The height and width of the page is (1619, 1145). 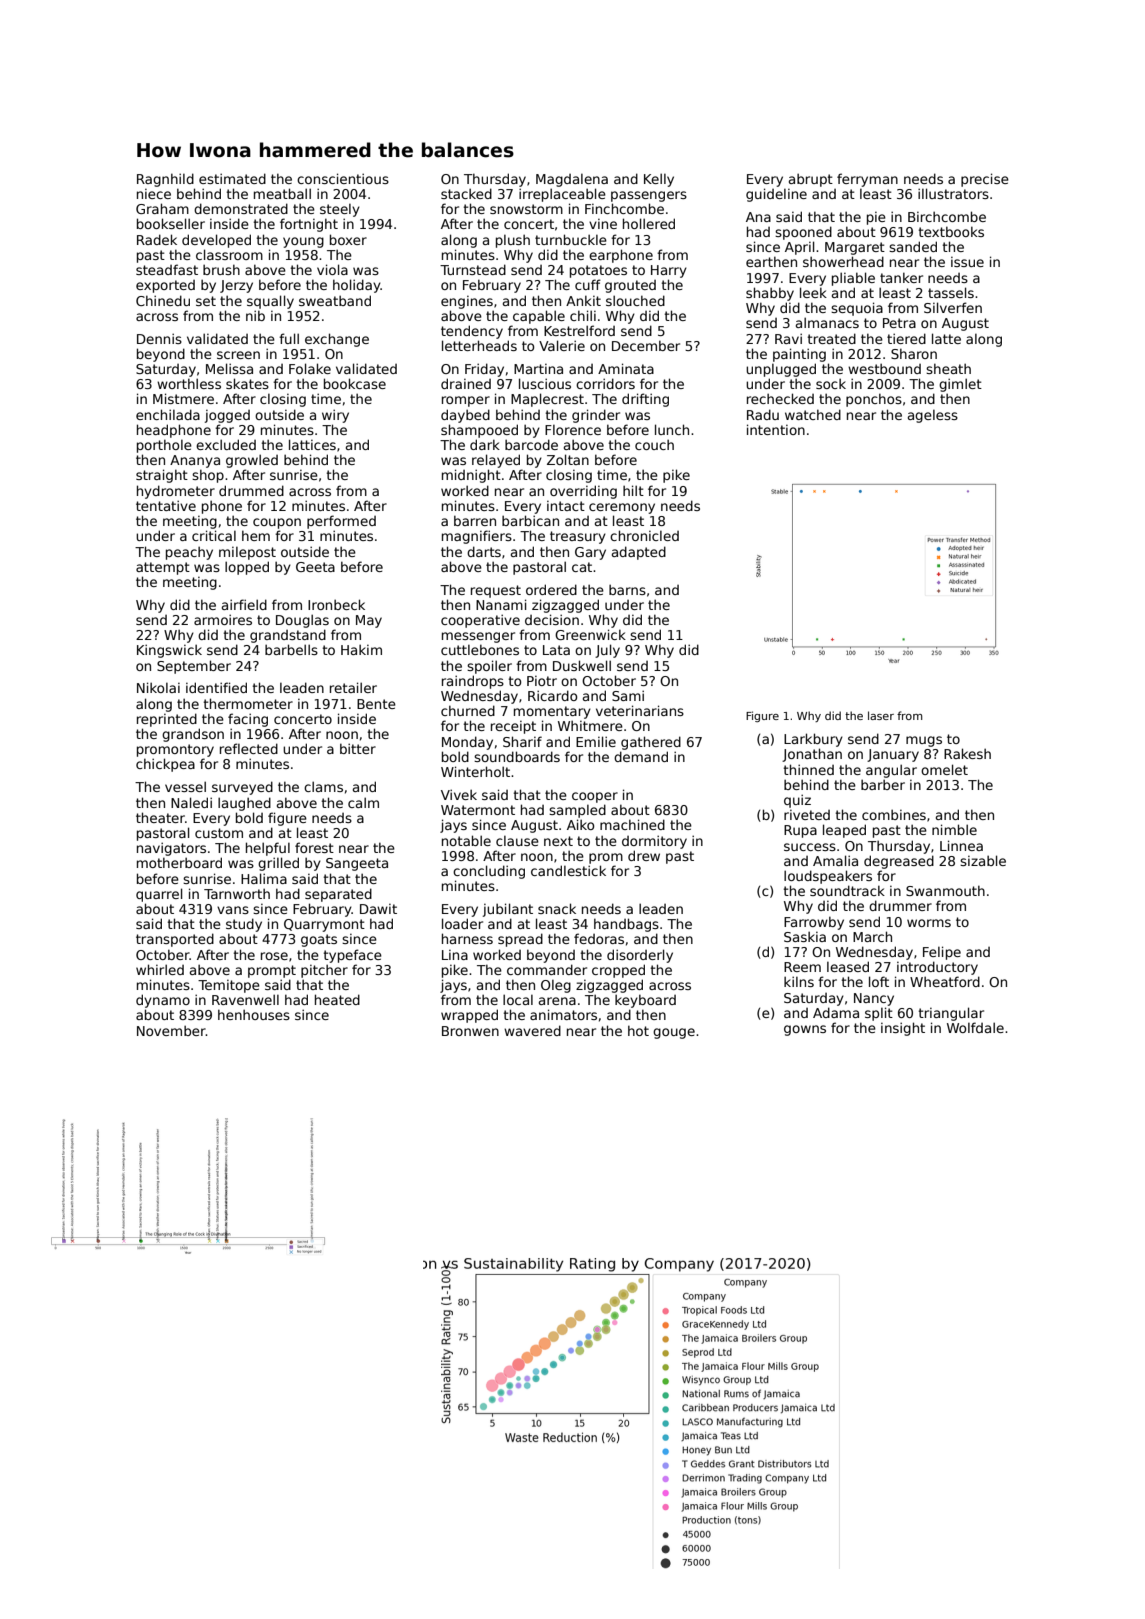 I want to click on dynamo, so click(x=163, y=1001).
